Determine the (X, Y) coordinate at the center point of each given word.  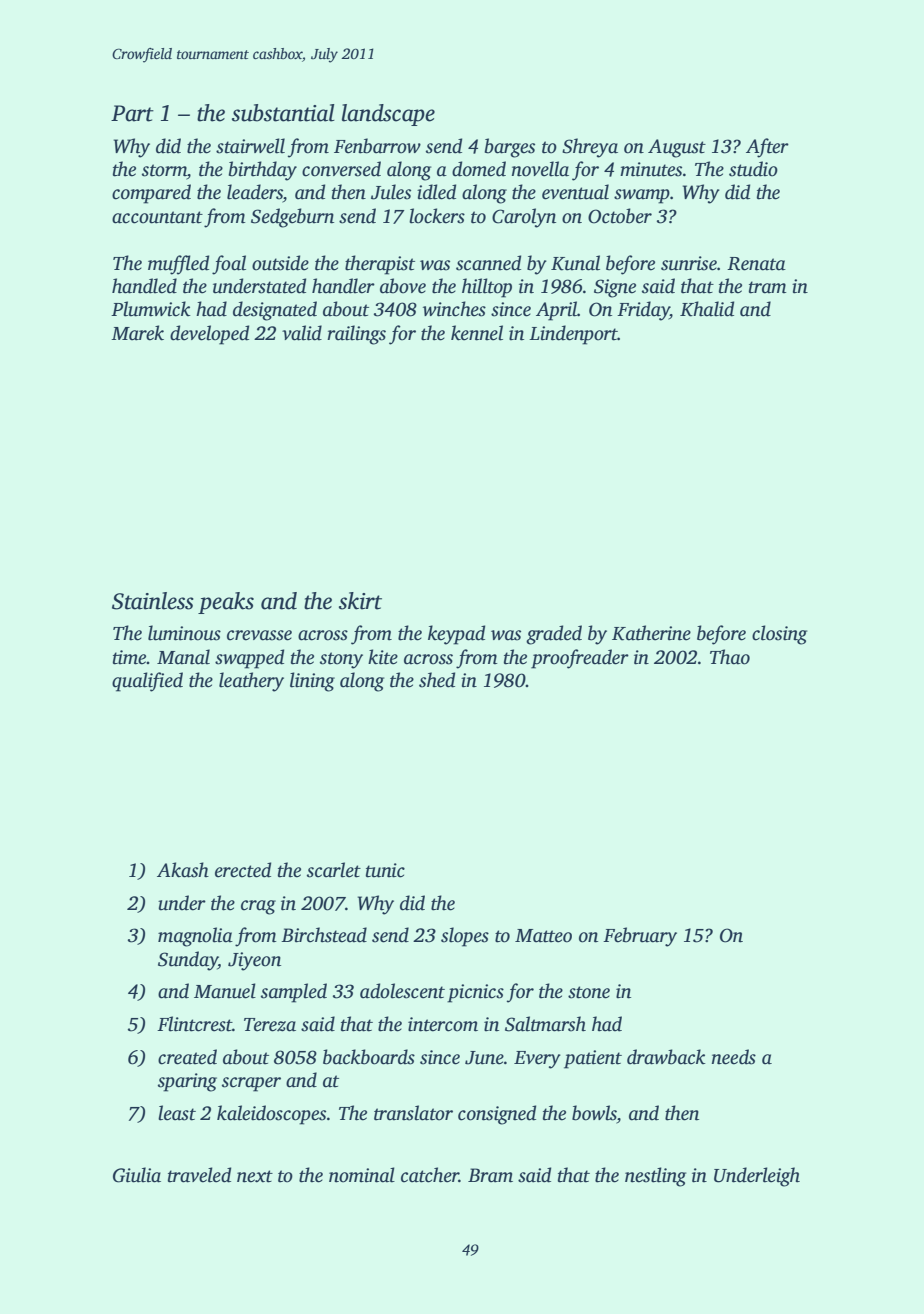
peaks (226, 603)
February (640, 937)
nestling (655, 1177)
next (255, 1176)
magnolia (195, 937)
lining (312, 682)
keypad (456, 635)
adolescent (402, 991)
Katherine (651, 633)
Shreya (590, 148)
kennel (477, 333)
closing (779, 635)
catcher (430, 1175)
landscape (388, 115)
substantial (283, 113)
